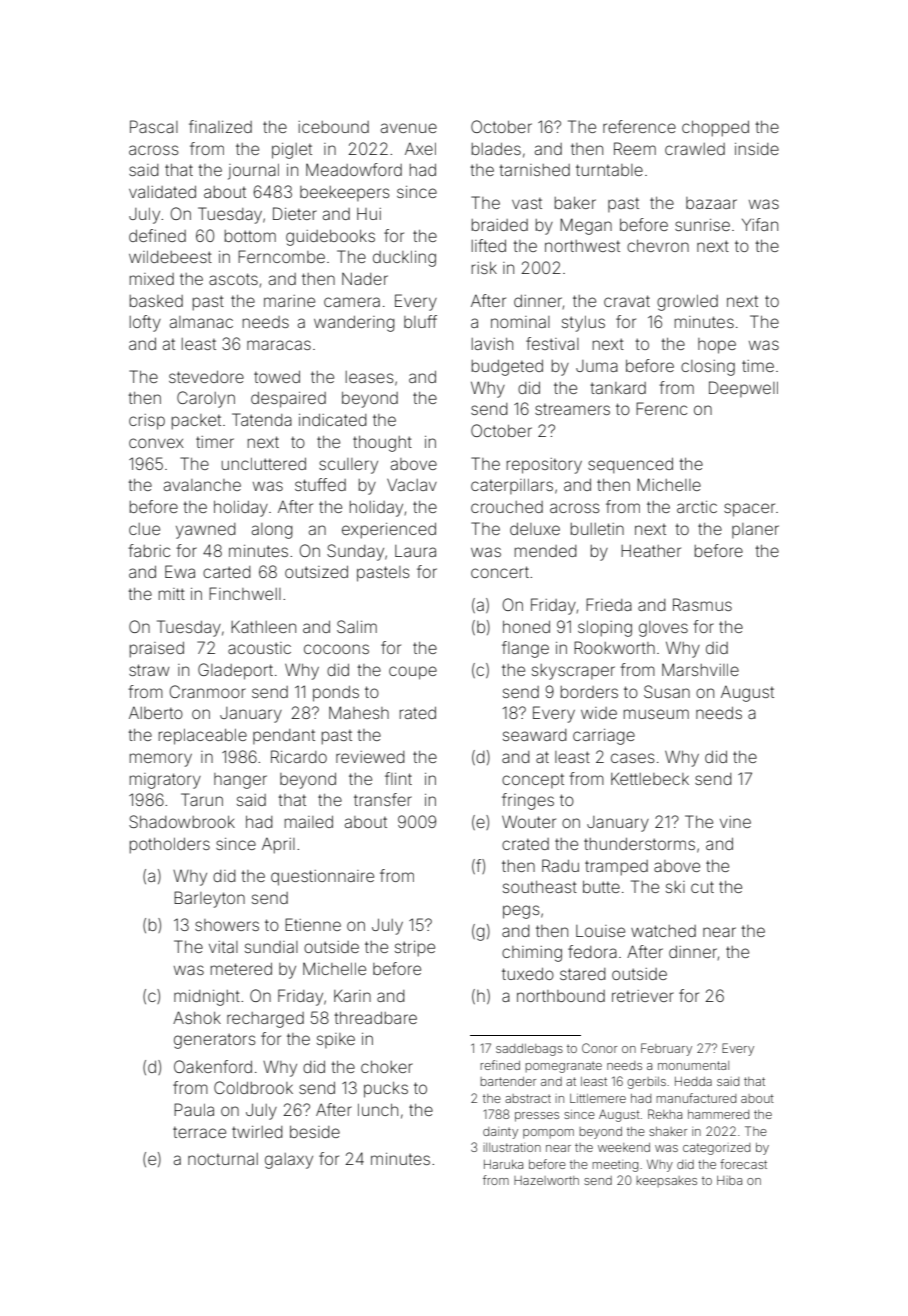  Describe the element at coordinates (630, 466) in the document. I see `sequenced` at that location.
